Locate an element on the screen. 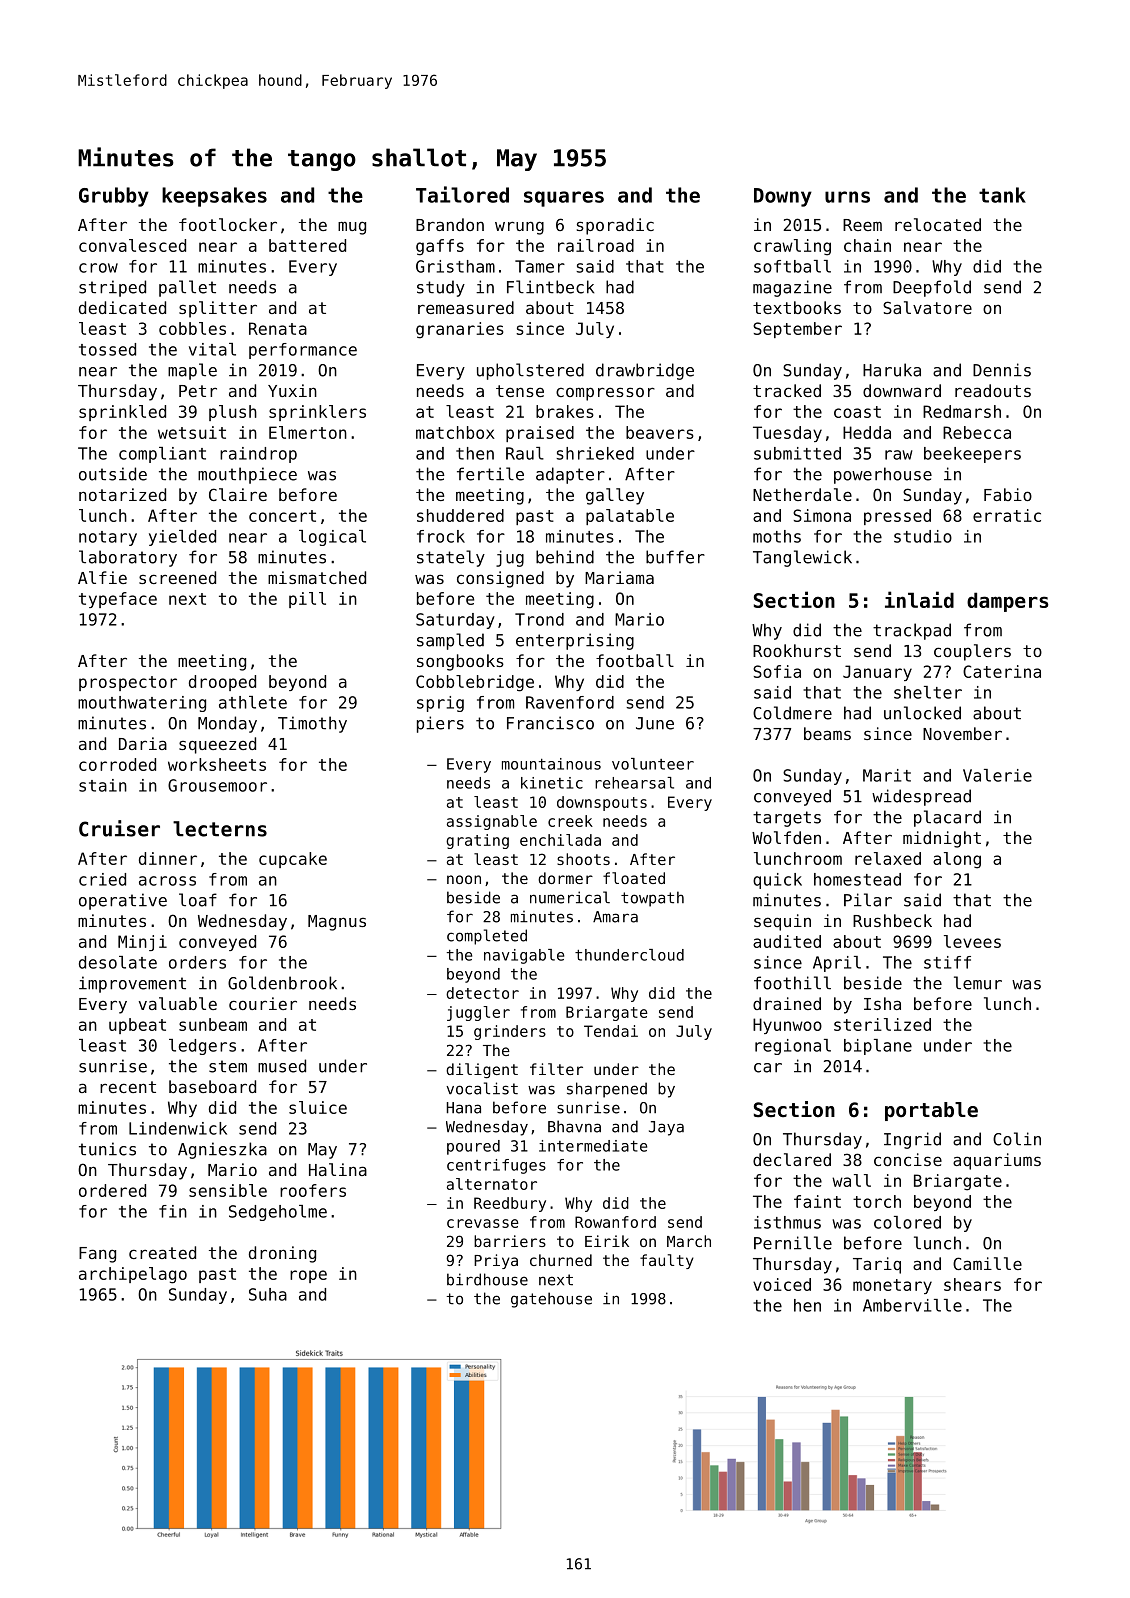 Image resolution: width=1130 pixels, height=1598 pixels. Ravenford is located at coordinates (570, 702).
